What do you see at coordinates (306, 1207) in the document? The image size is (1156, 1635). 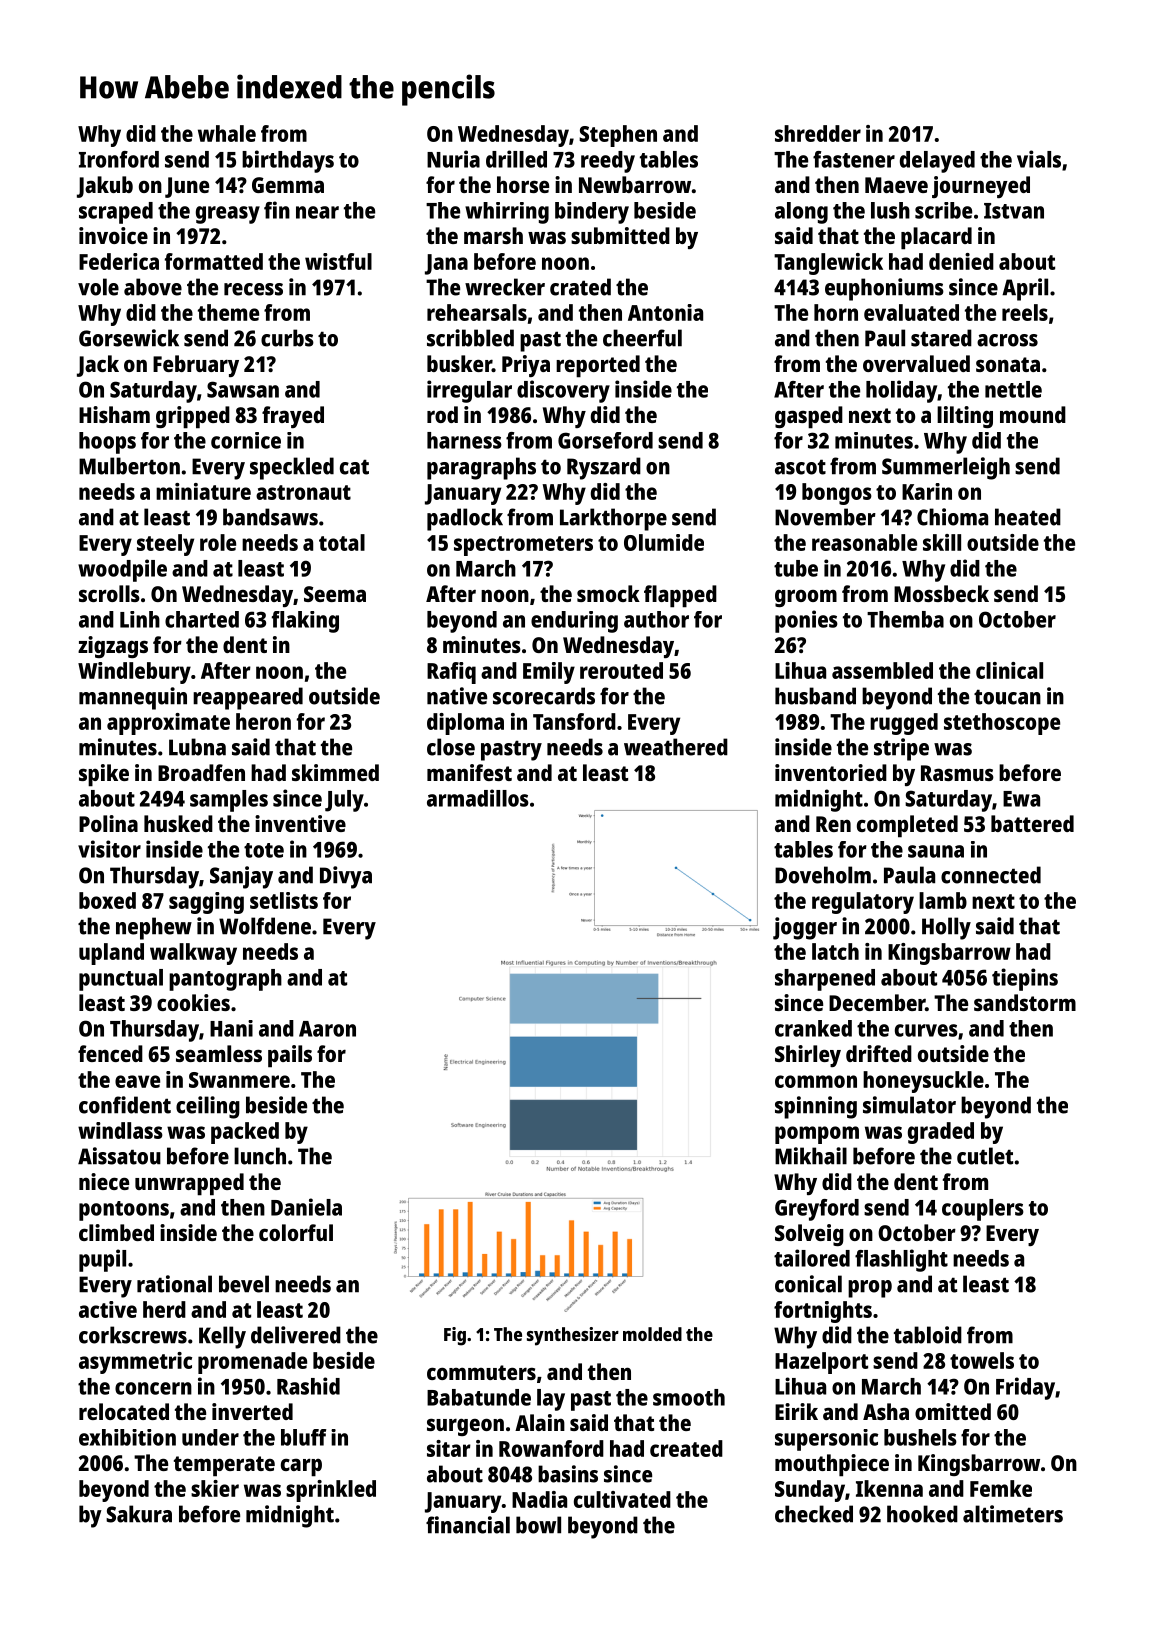 I see `Daniela` at bounding box center [306, 1207].
